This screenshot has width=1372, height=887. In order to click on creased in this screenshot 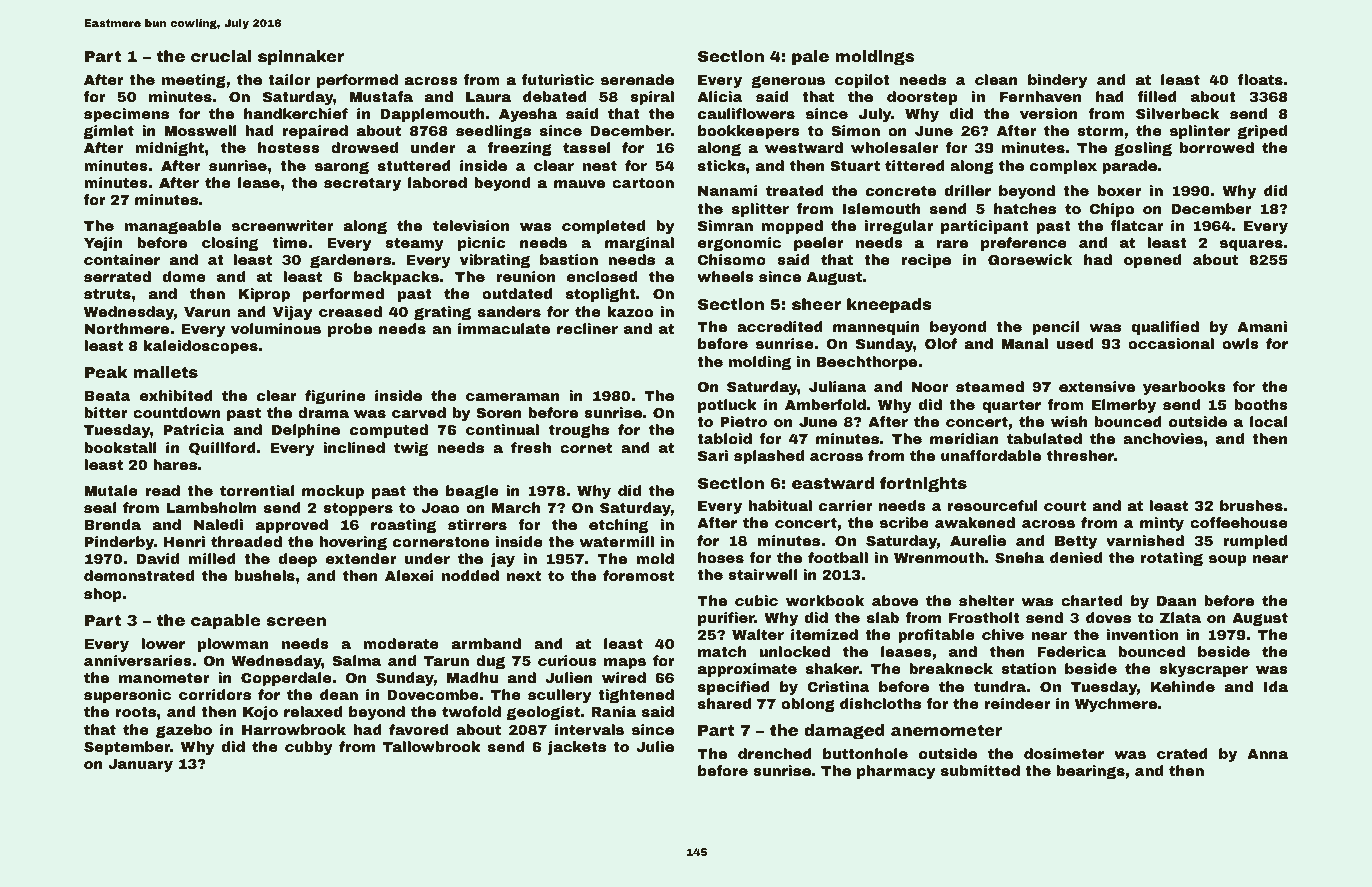, I will do `click(350, 311)`.
